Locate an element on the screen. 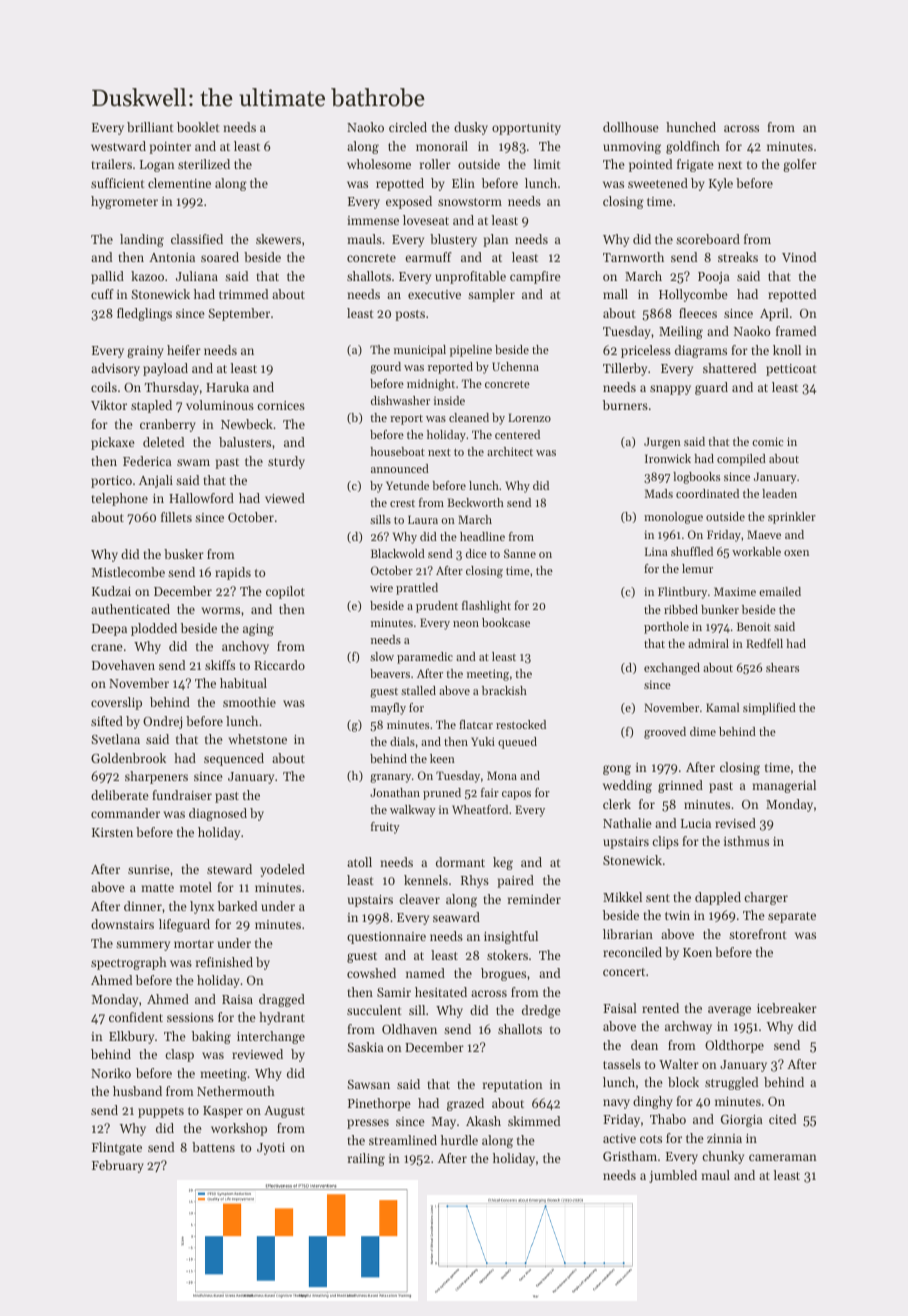 The height and width of the screenshot is (1316, 908). sprinkler is located at coordinates (792, 518).
